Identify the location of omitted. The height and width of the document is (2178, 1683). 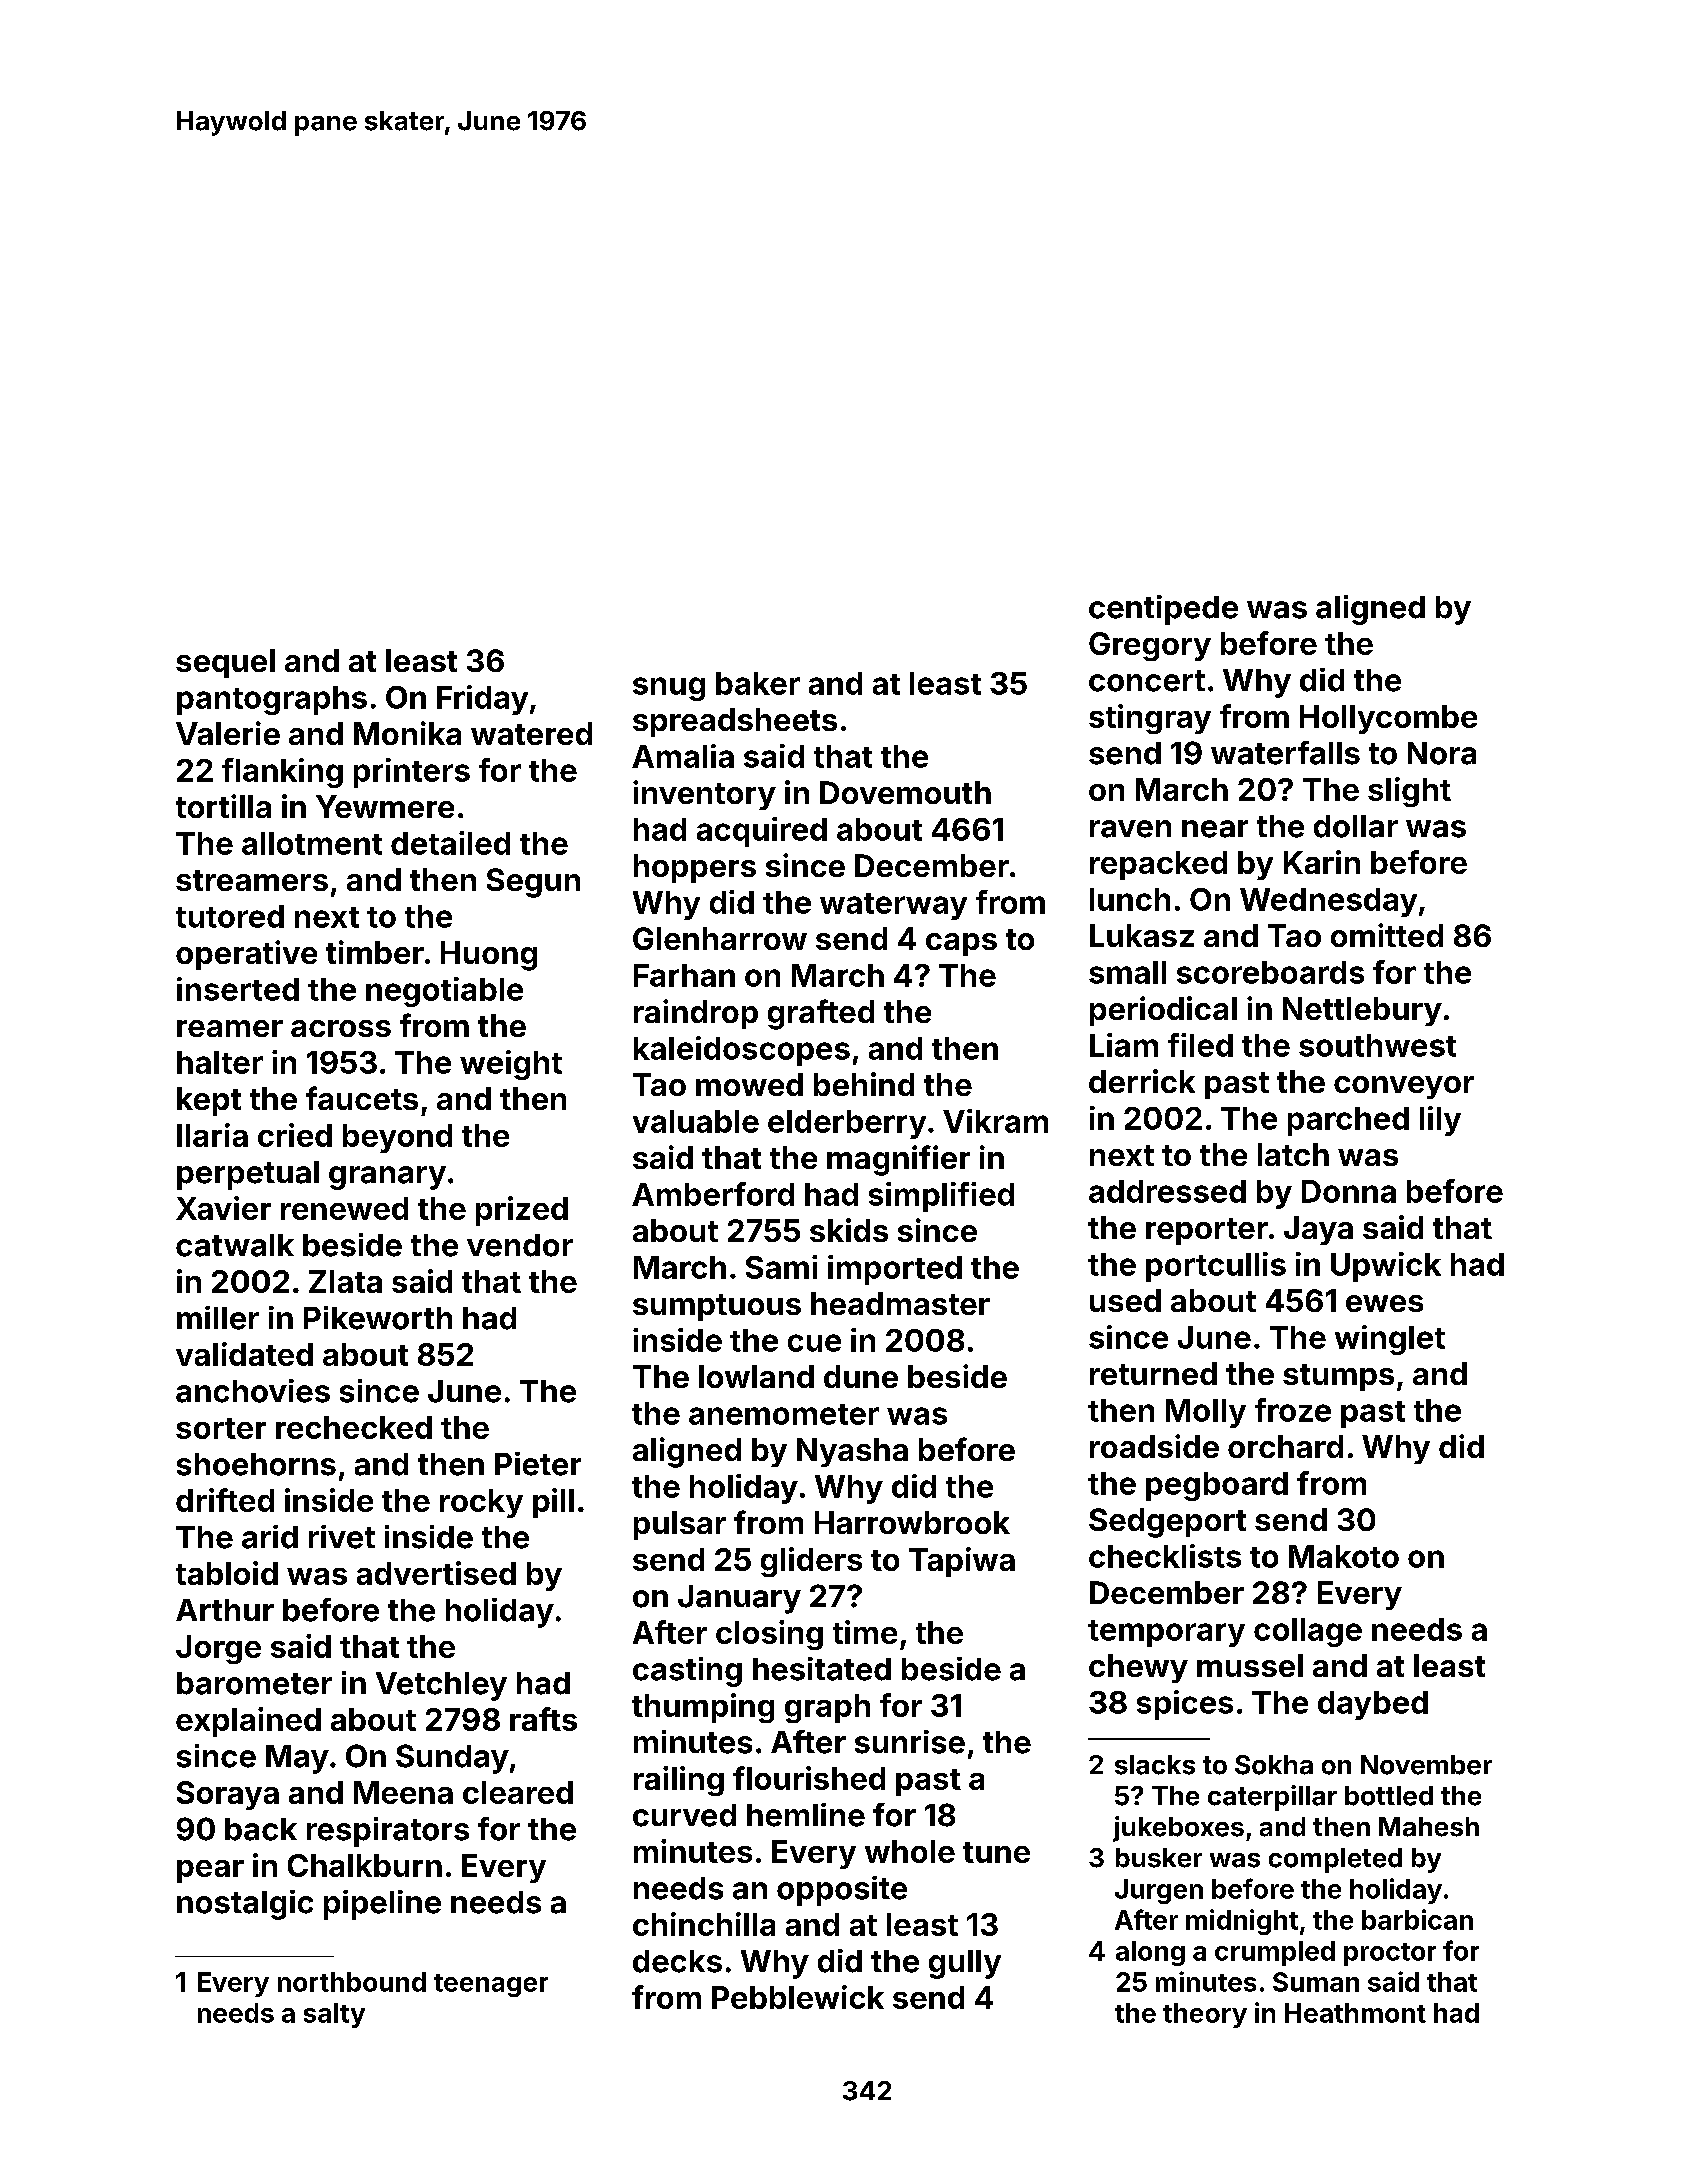
(1387, 935).
